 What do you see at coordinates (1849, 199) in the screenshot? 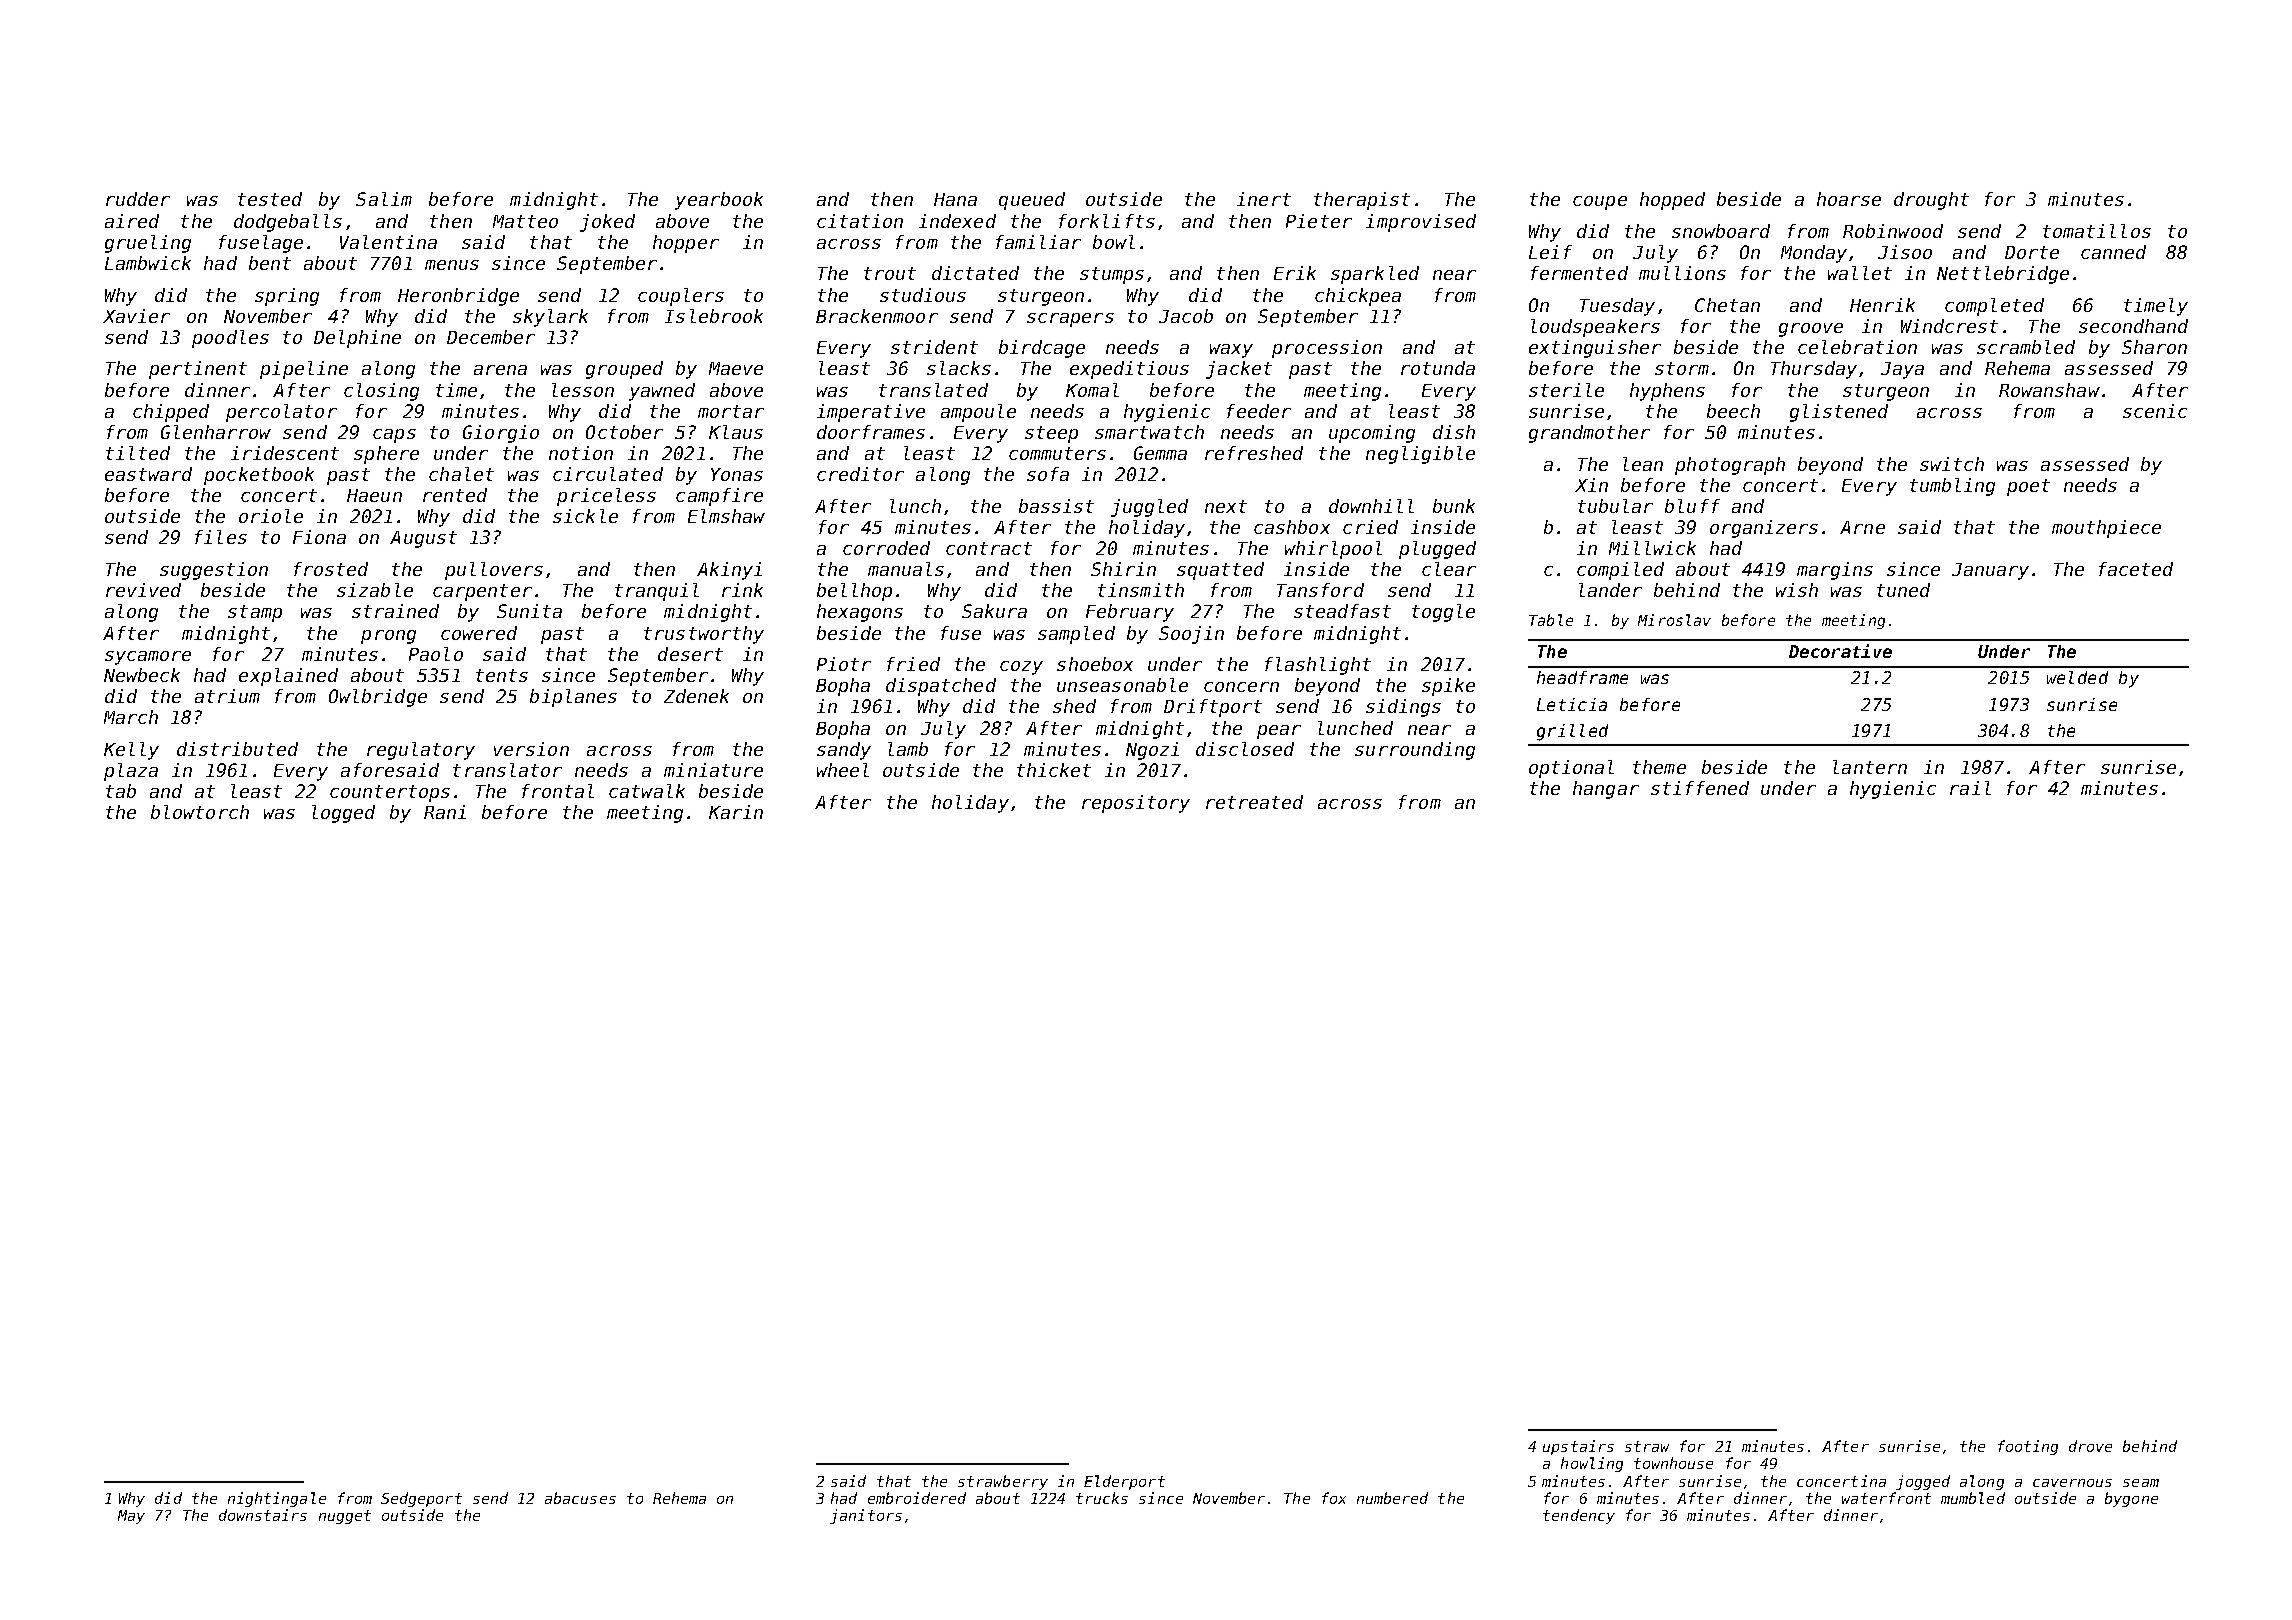
I see `hoarse` at bounding box center [1849, 199].
